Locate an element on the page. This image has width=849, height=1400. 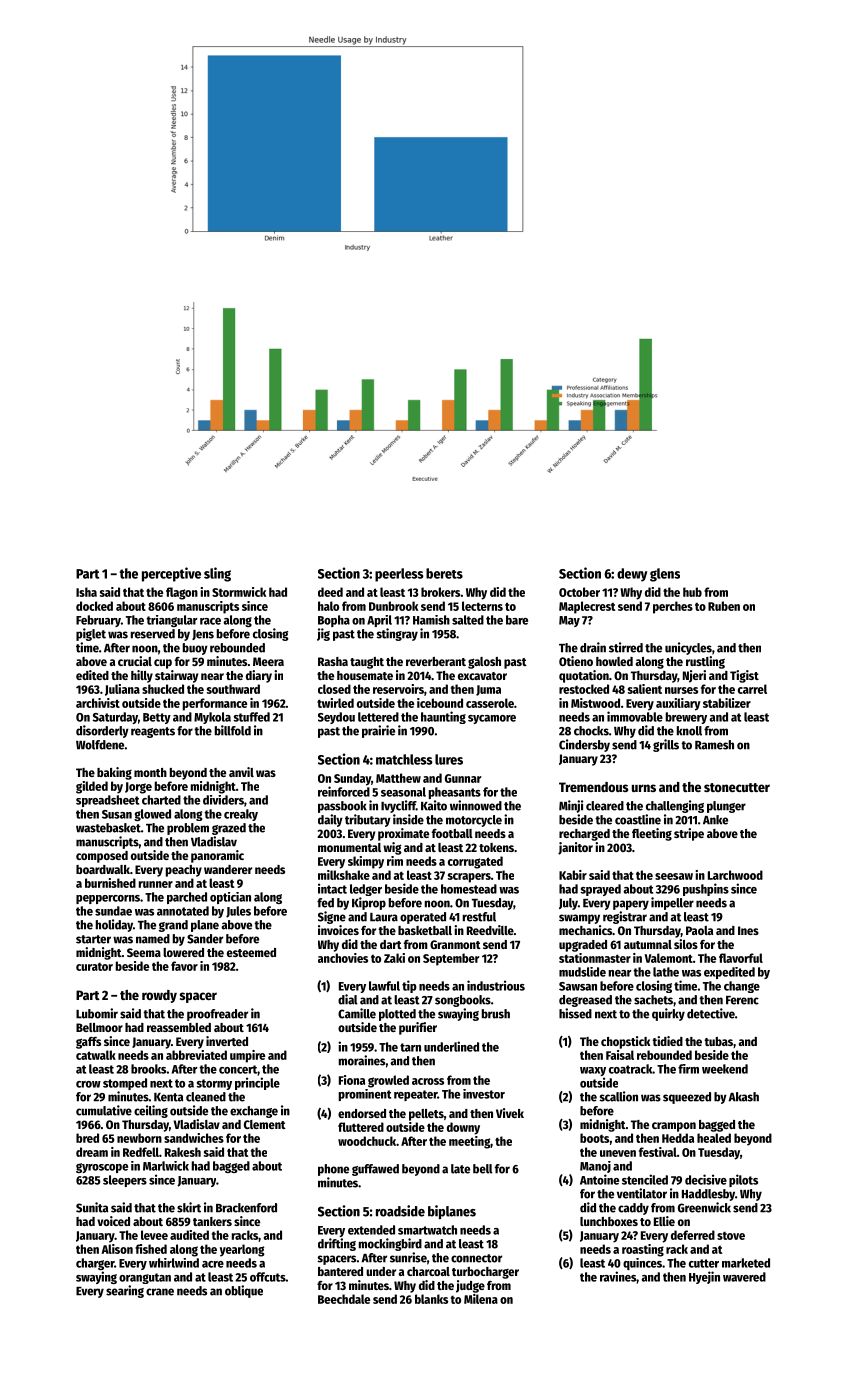
perceptive is located at coordinates (171, 574).
